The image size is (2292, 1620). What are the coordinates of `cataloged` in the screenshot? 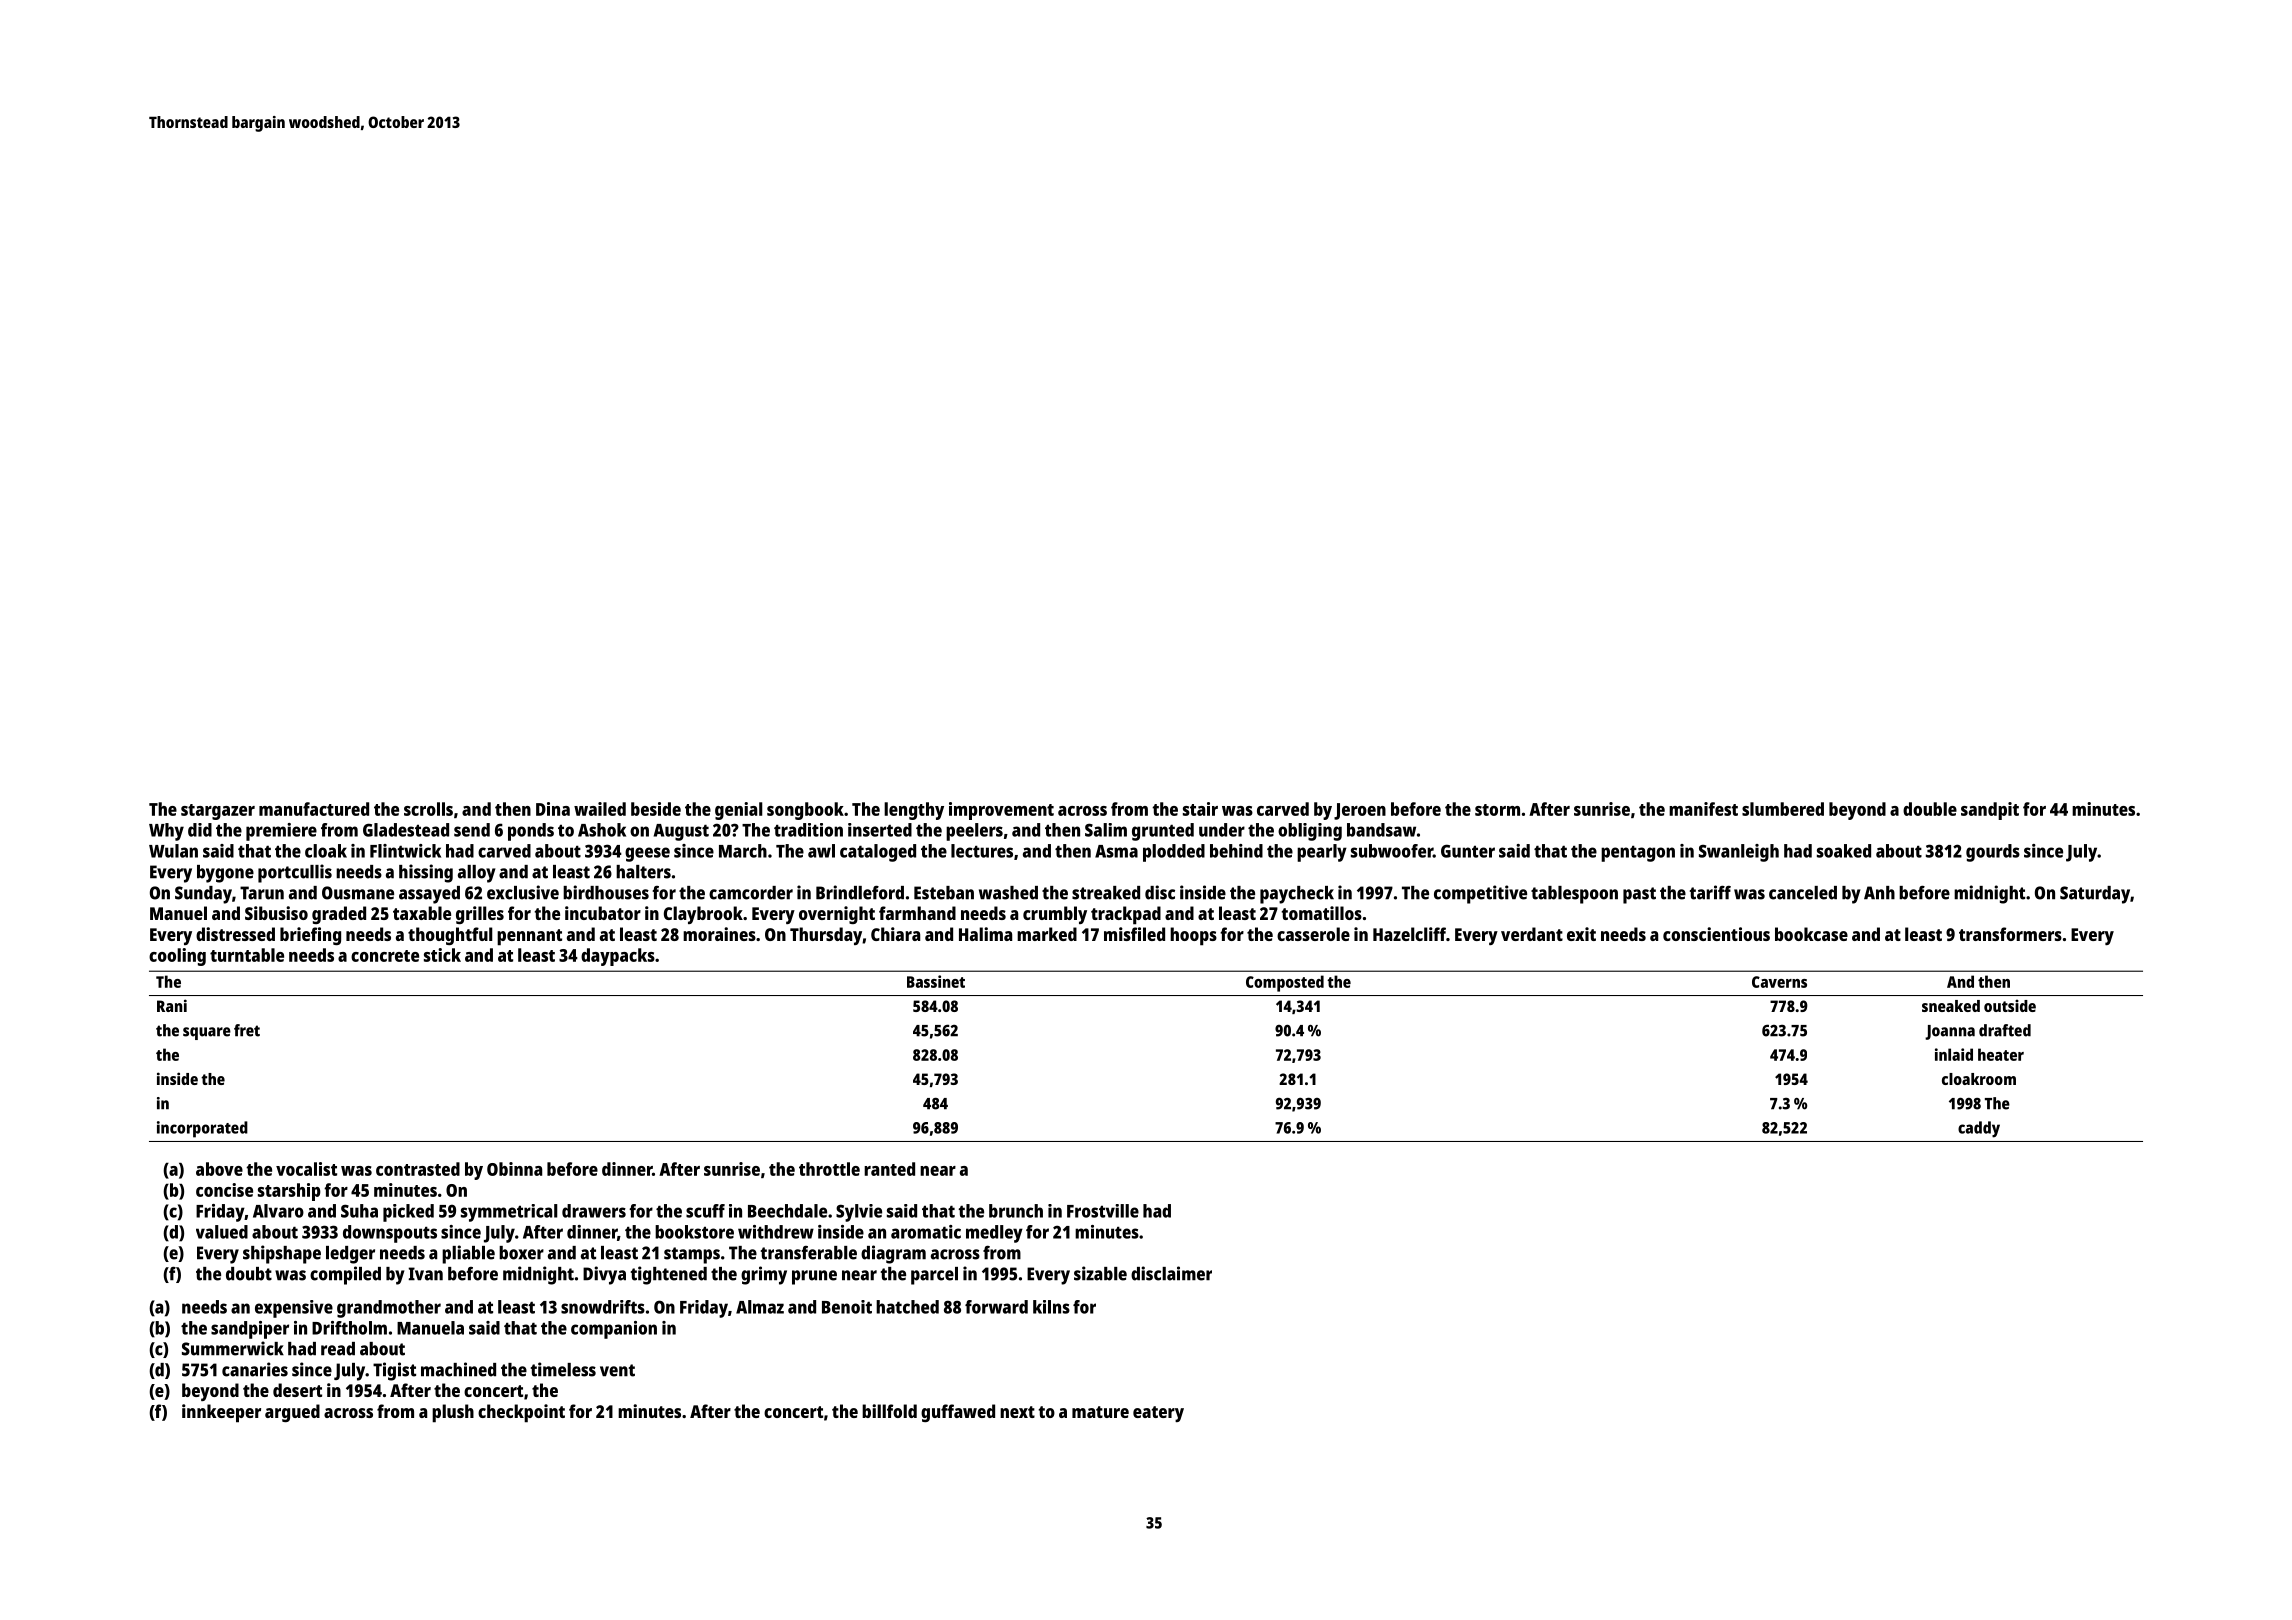 It's located at (878, 853).
